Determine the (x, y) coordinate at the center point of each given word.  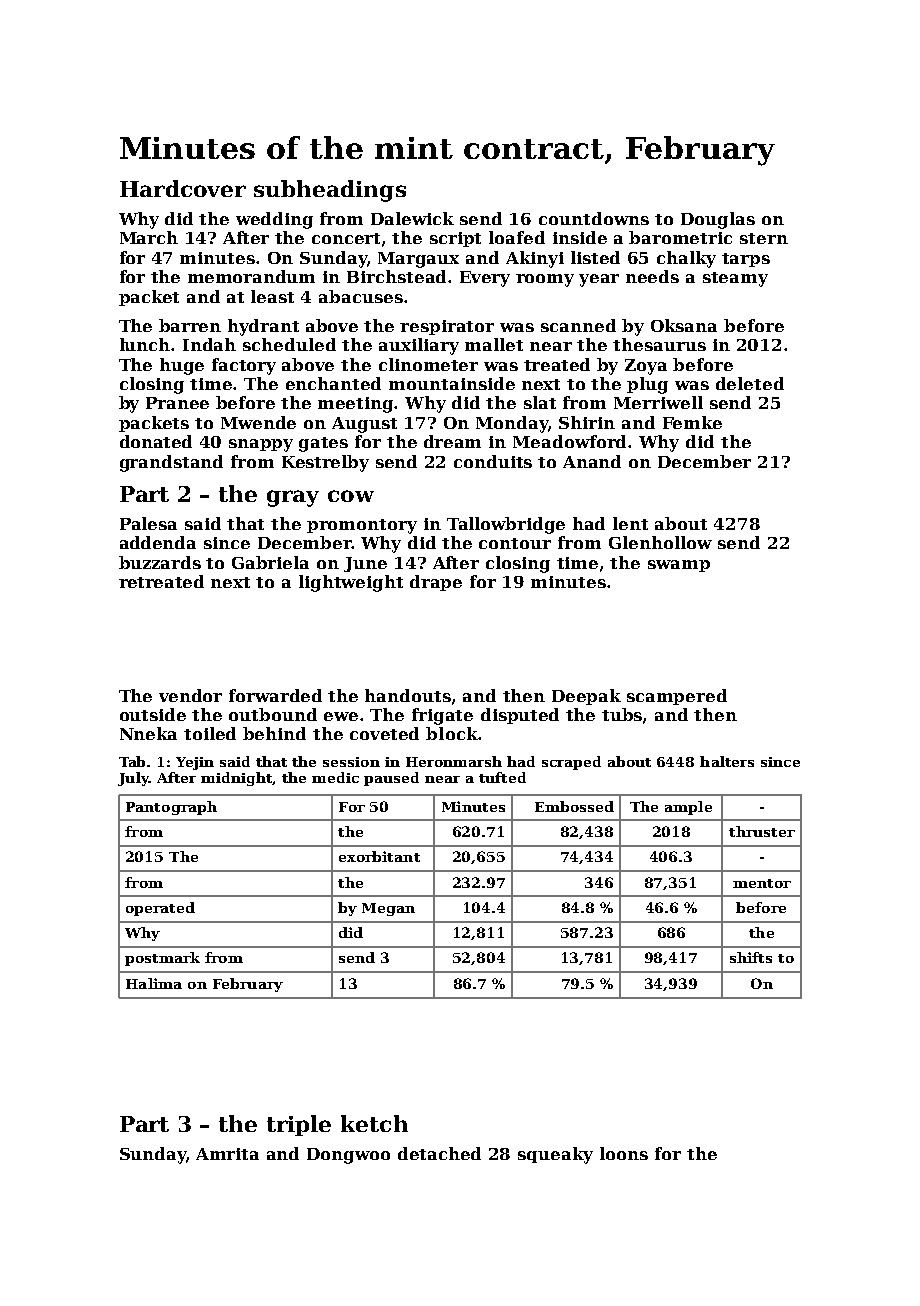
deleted (750, 383)
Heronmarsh (454, 761)
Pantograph (171, 808)
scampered (677, 697)
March (149, 237)
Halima (154, 983)
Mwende (258, 422)
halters (727, 761)
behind (274, 733)
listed (595, 257)
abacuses (361, 296)
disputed (520, 716)
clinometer (428, 364)
